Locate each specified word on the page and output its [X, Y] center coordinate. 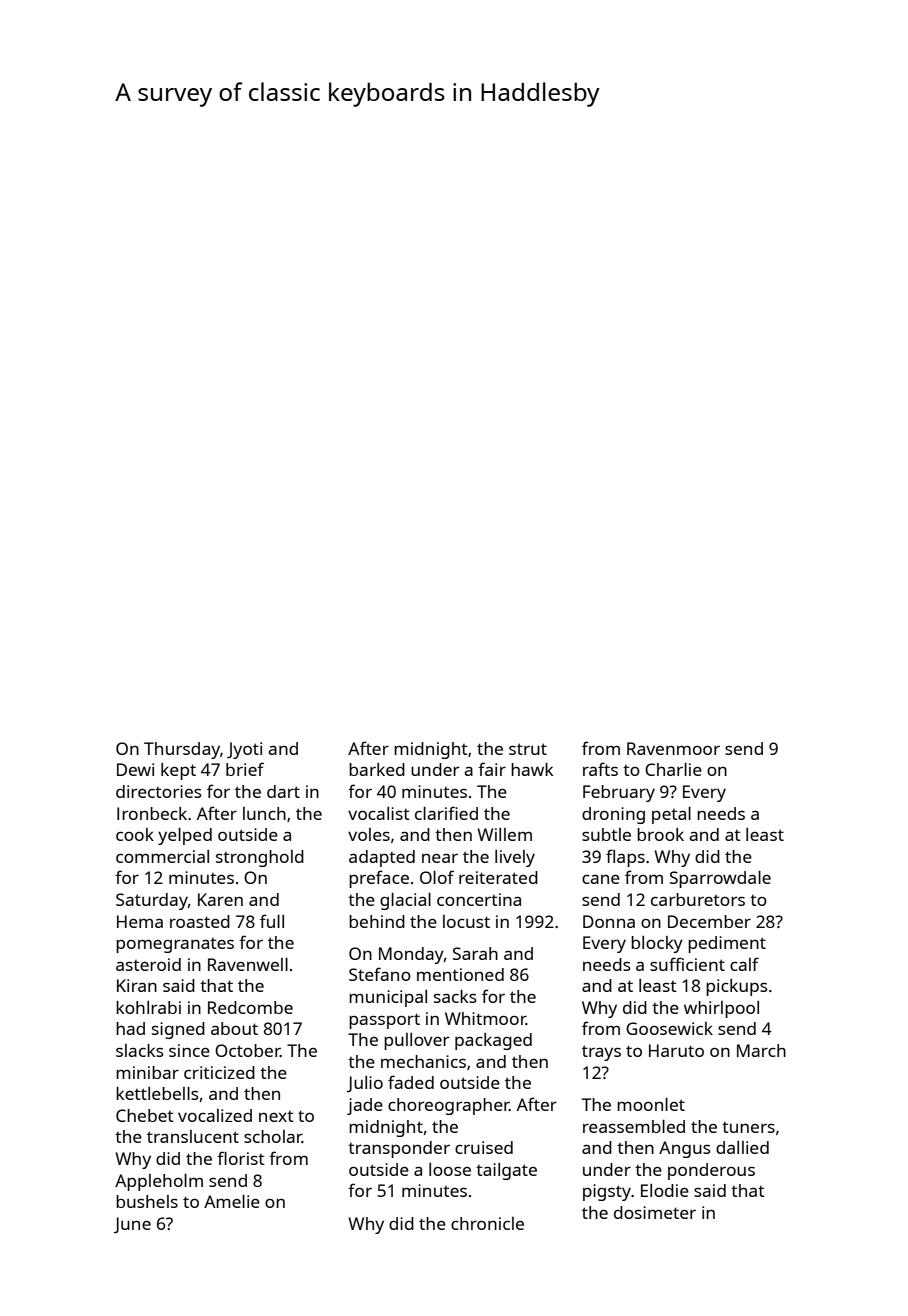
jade [365, 1106]
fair [492, 769]
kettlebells [157, 1093]
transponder [399, 1149]
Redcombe [250, 1007]
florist [241, 1158]
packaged [493, 1041]
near [440, 858]
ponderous [711, 1171]
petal [671, 815]
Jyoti [244, 750]
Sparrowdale [720, 879]
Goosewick [669, 1028]
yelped [185, 836]
